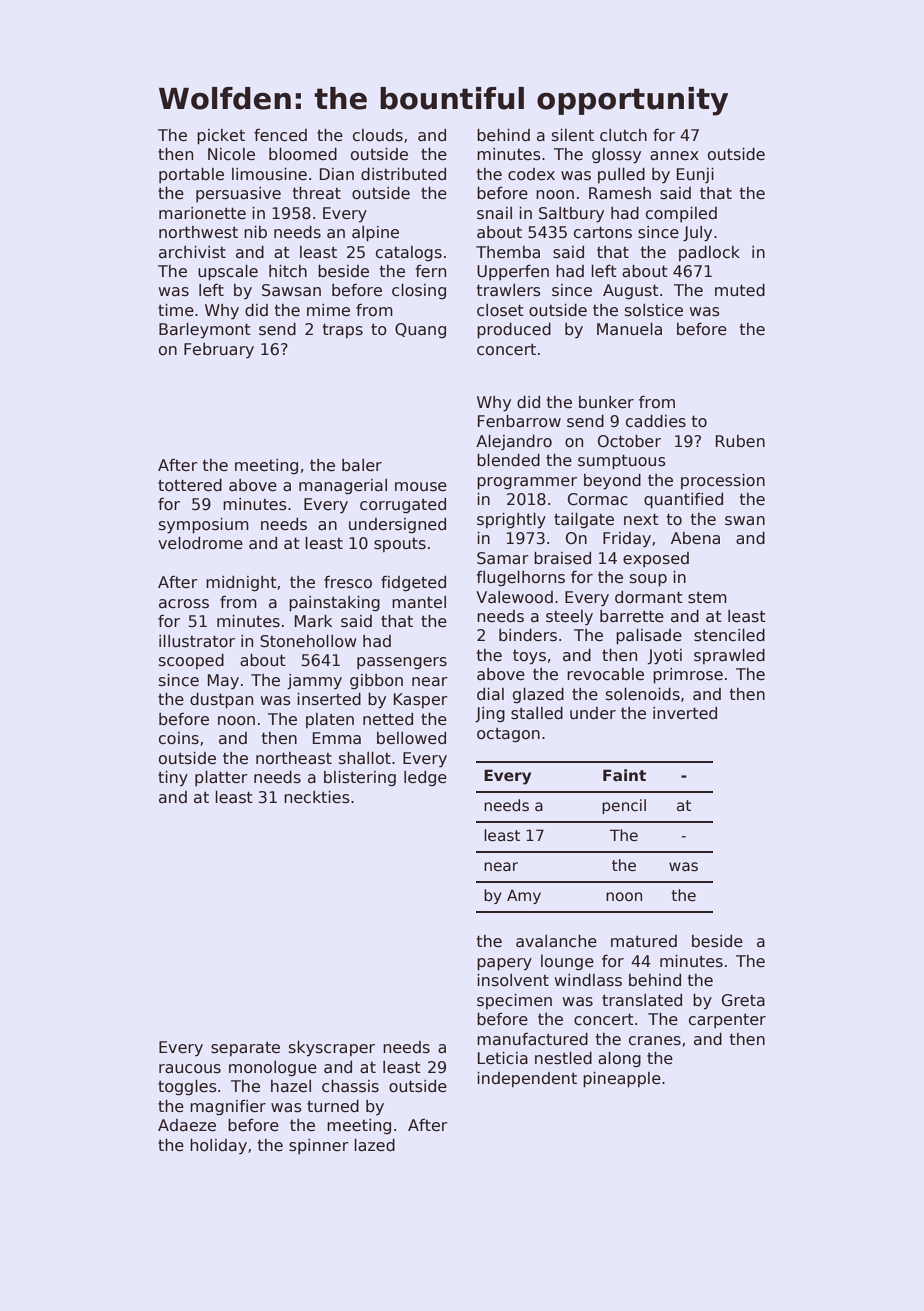  I want to click on clutch, so click(623, 135).
